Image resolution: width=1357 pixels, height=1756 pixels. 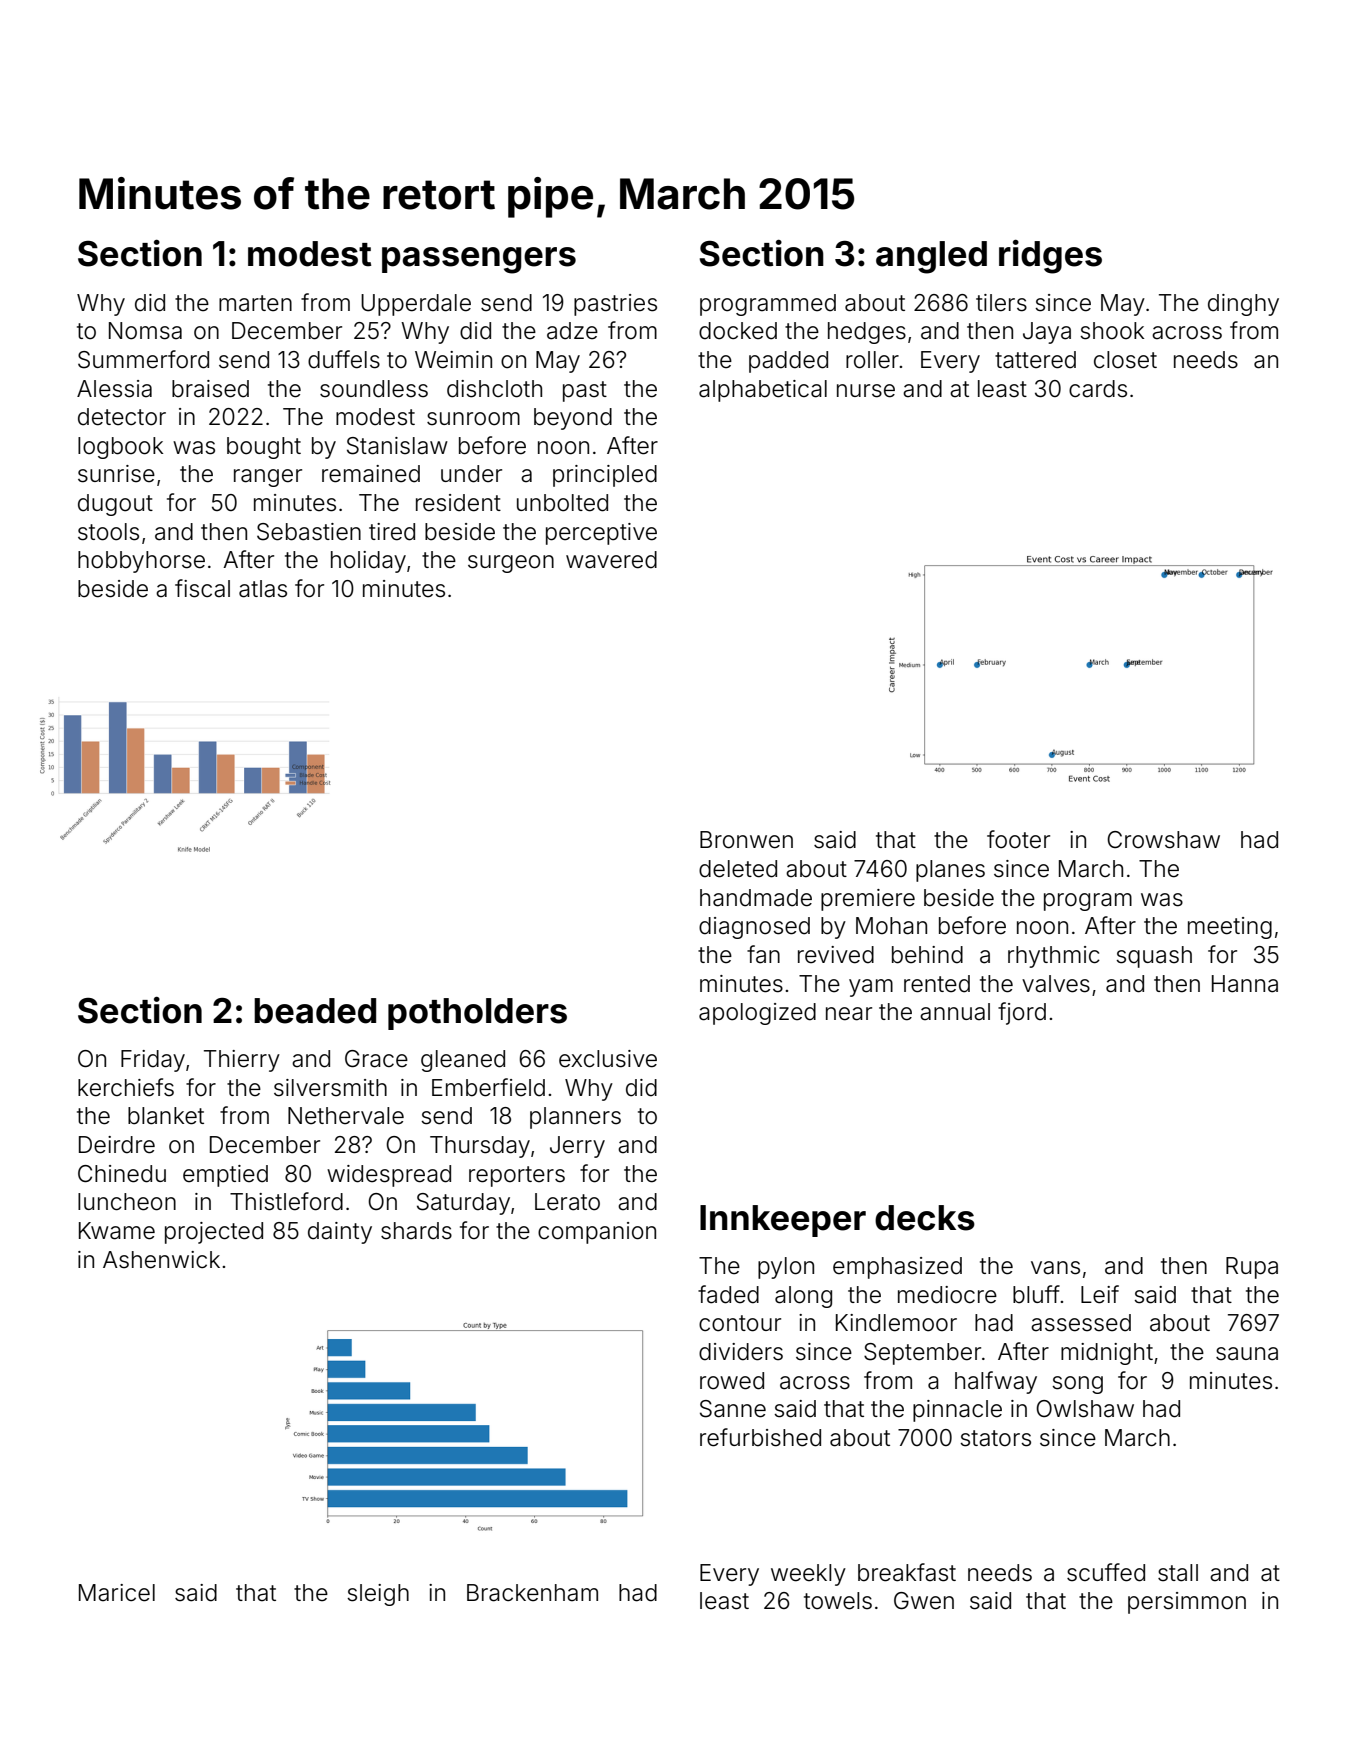 I want to click on Ashenwick, so click(x=161, y=1260).
